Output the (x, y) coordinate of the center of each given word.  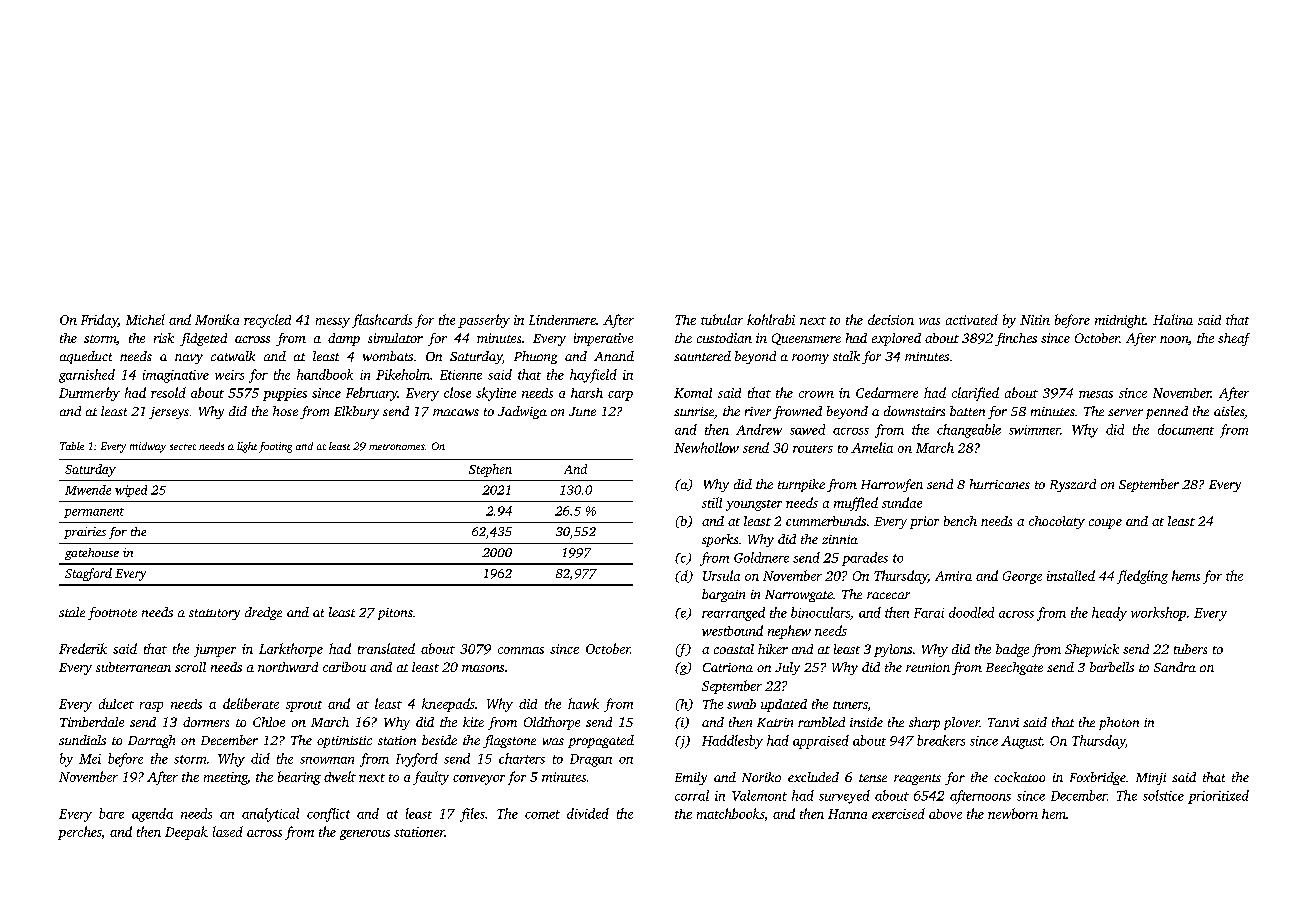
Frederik (83, 648)
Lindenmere (562, 320)
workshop (1158, 614)
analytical (270, 815)
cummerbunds (826, 521)
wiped (131, 491)
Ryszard (1073, 485)
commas (521, 650)
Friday (99, 321)
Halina (1173, 319)
